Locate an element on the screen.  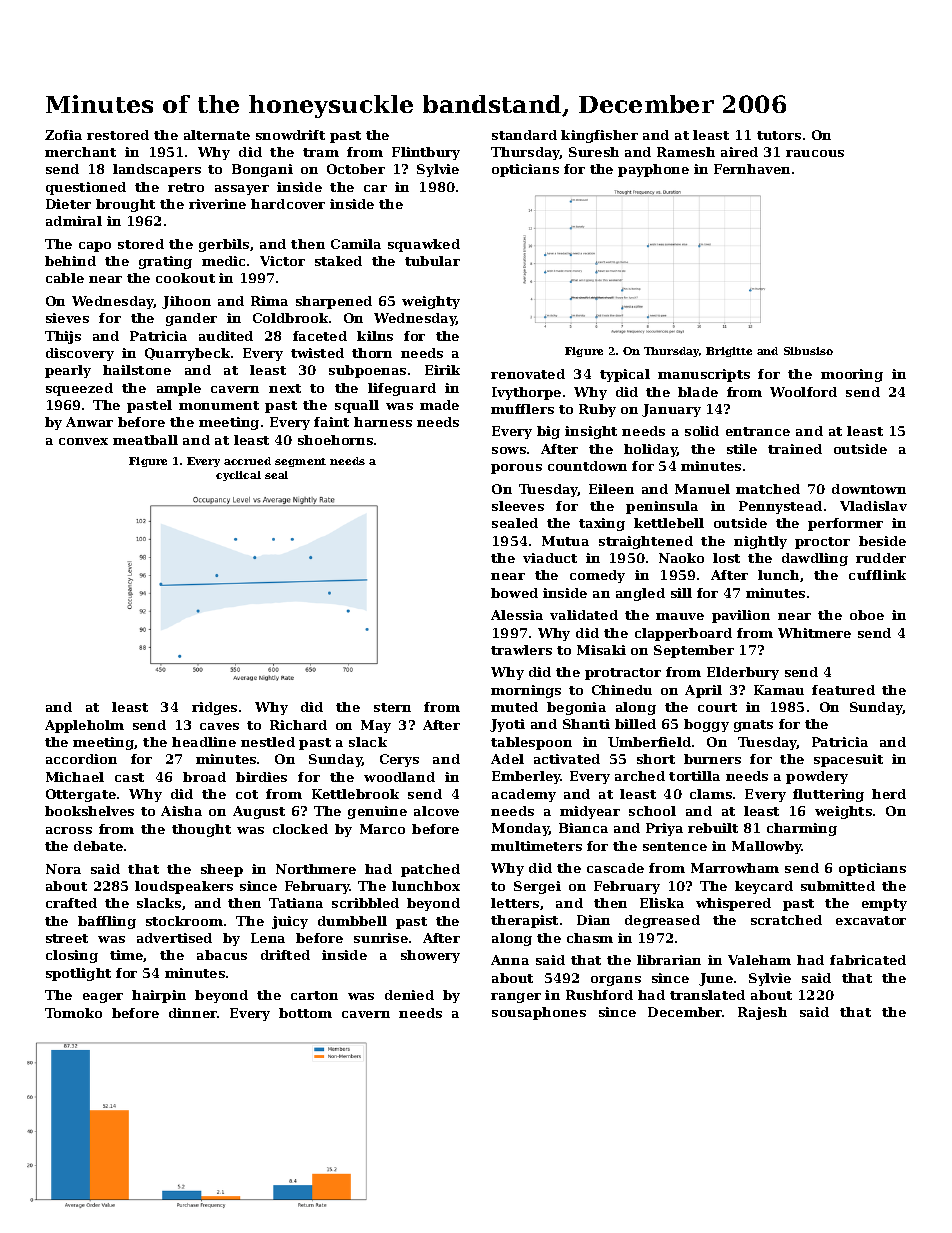
tutors is located at coordinates (779, 135).
